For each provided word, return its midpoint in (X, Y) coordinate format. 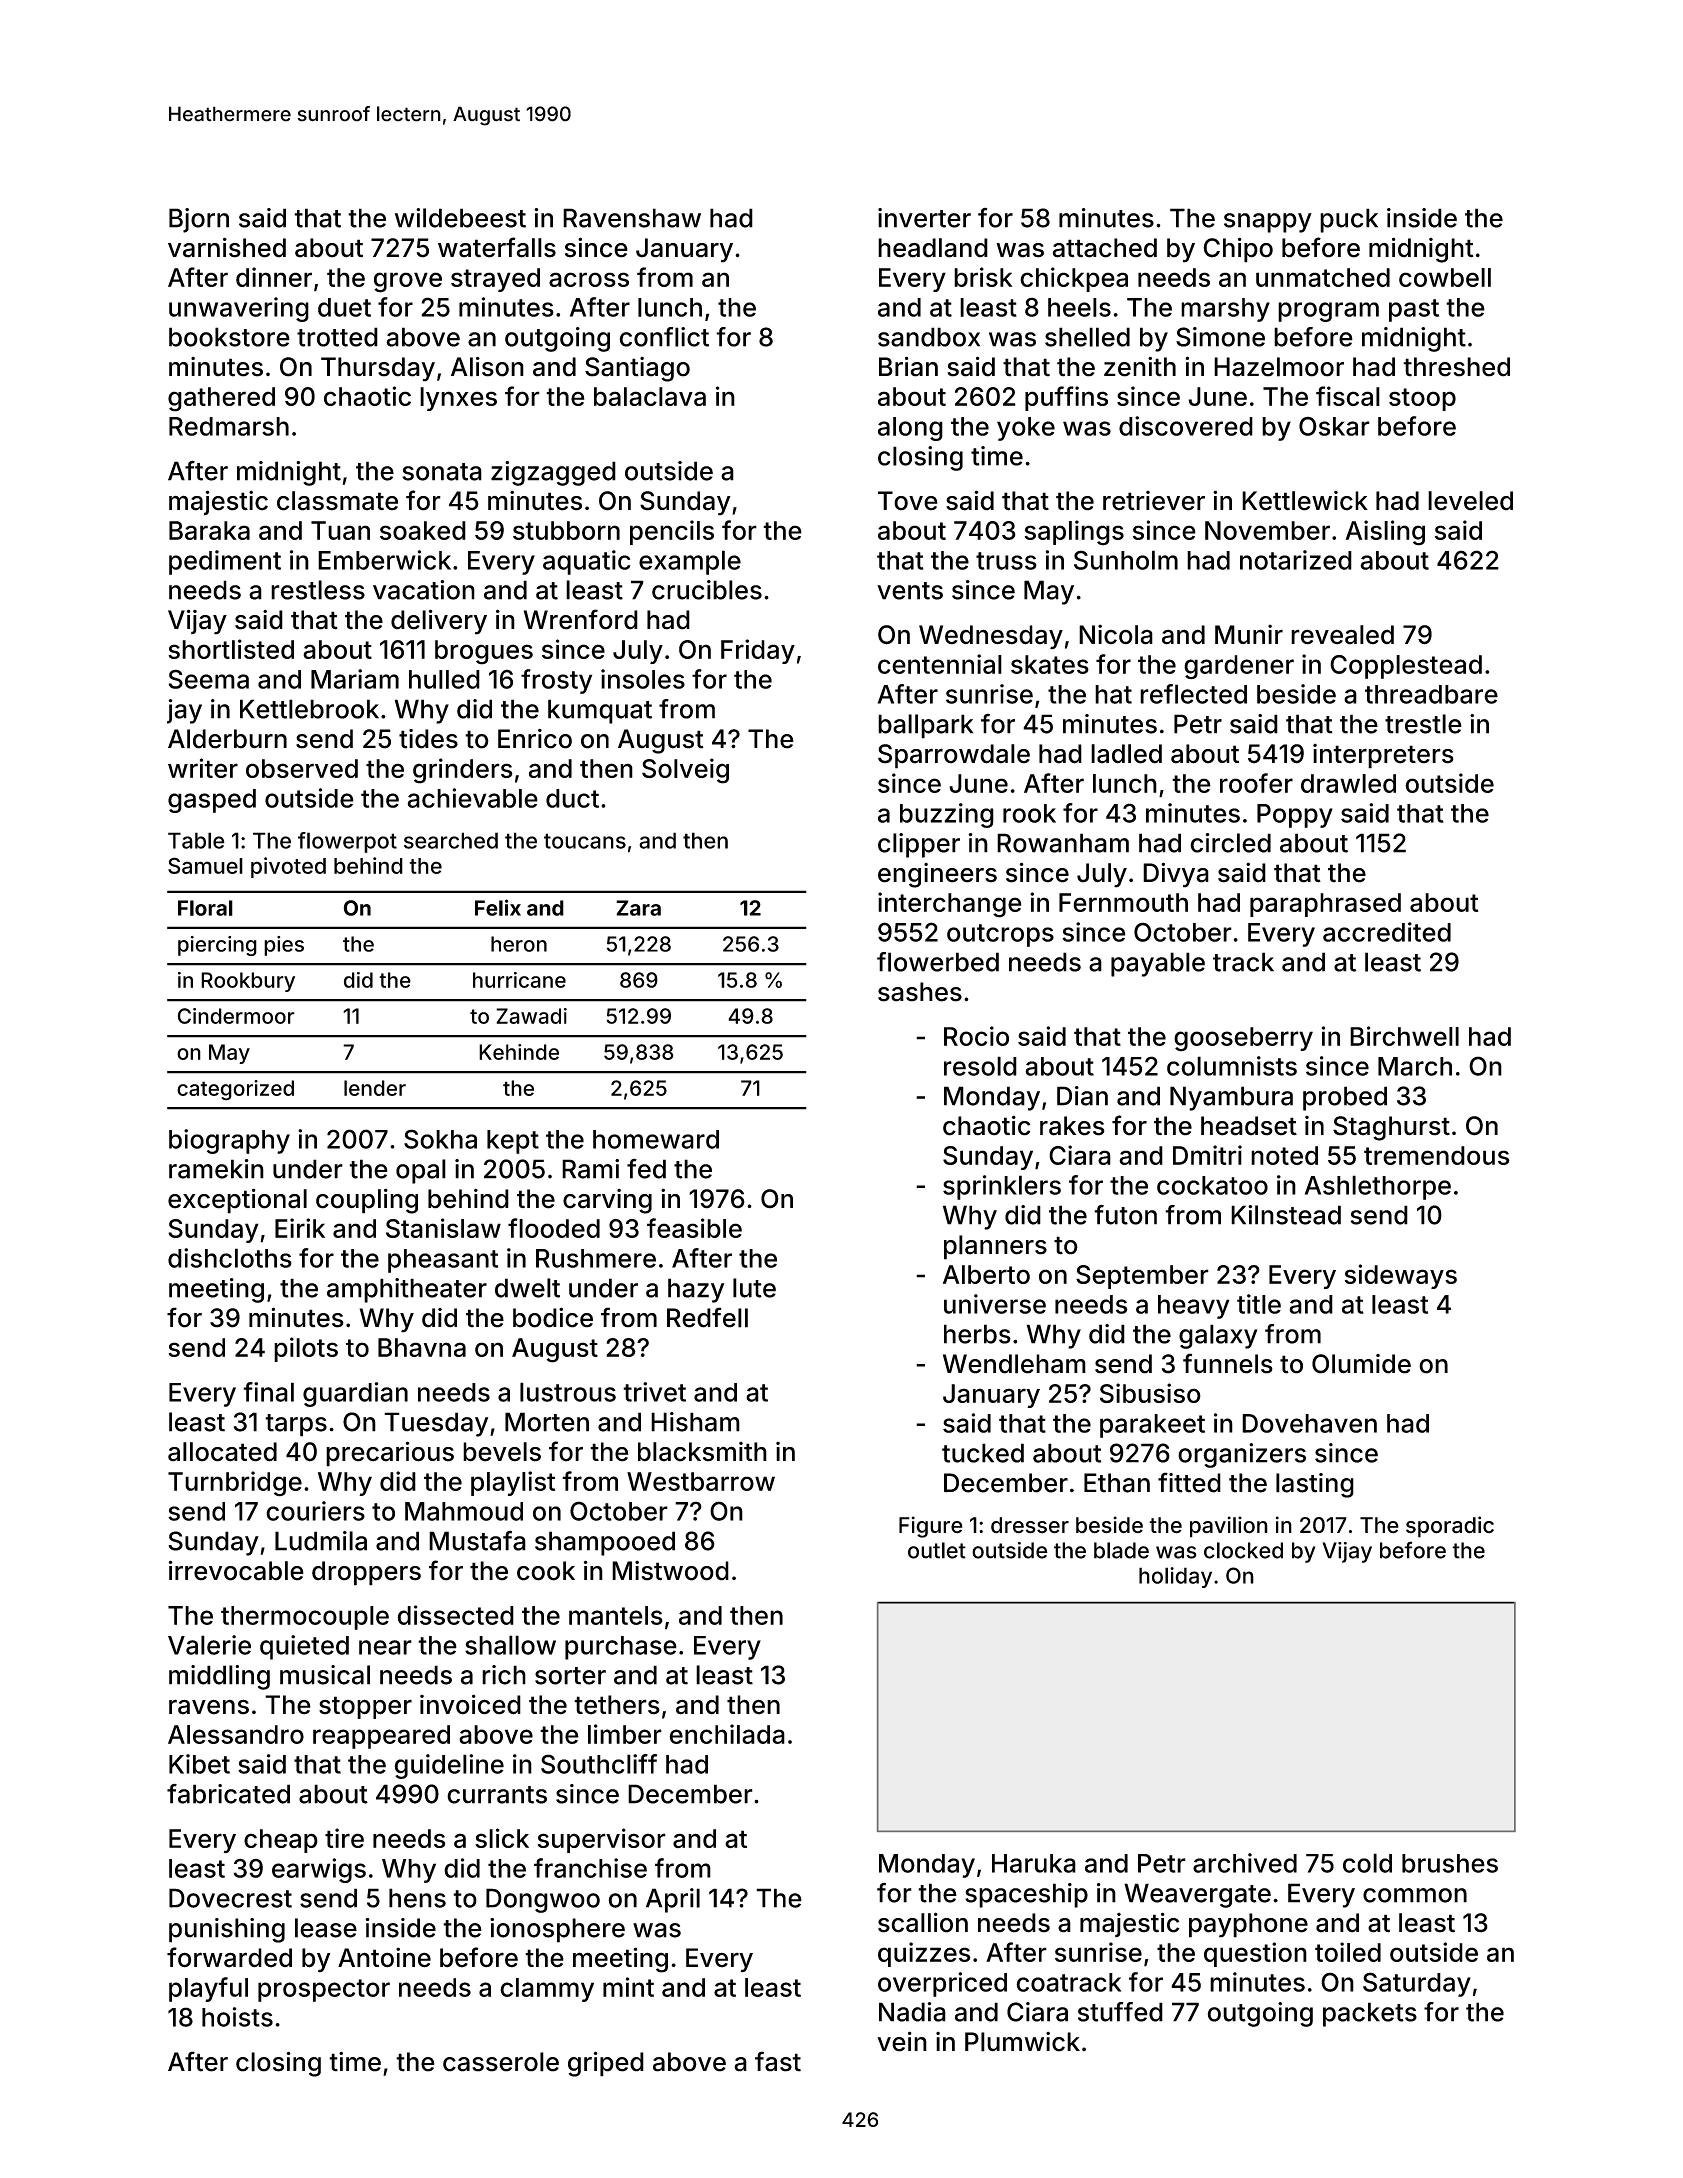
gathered (221, 399)
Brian (908, 366)
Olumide (1361, 1364)
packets (1370, 2014)
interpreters (1383, 756)
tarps (296, 1425)
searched (451, 840)
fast (778, 2061)
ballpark (925, 726)
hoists (237, 2017)
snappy (1268, 223)
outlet (937, 1550)
